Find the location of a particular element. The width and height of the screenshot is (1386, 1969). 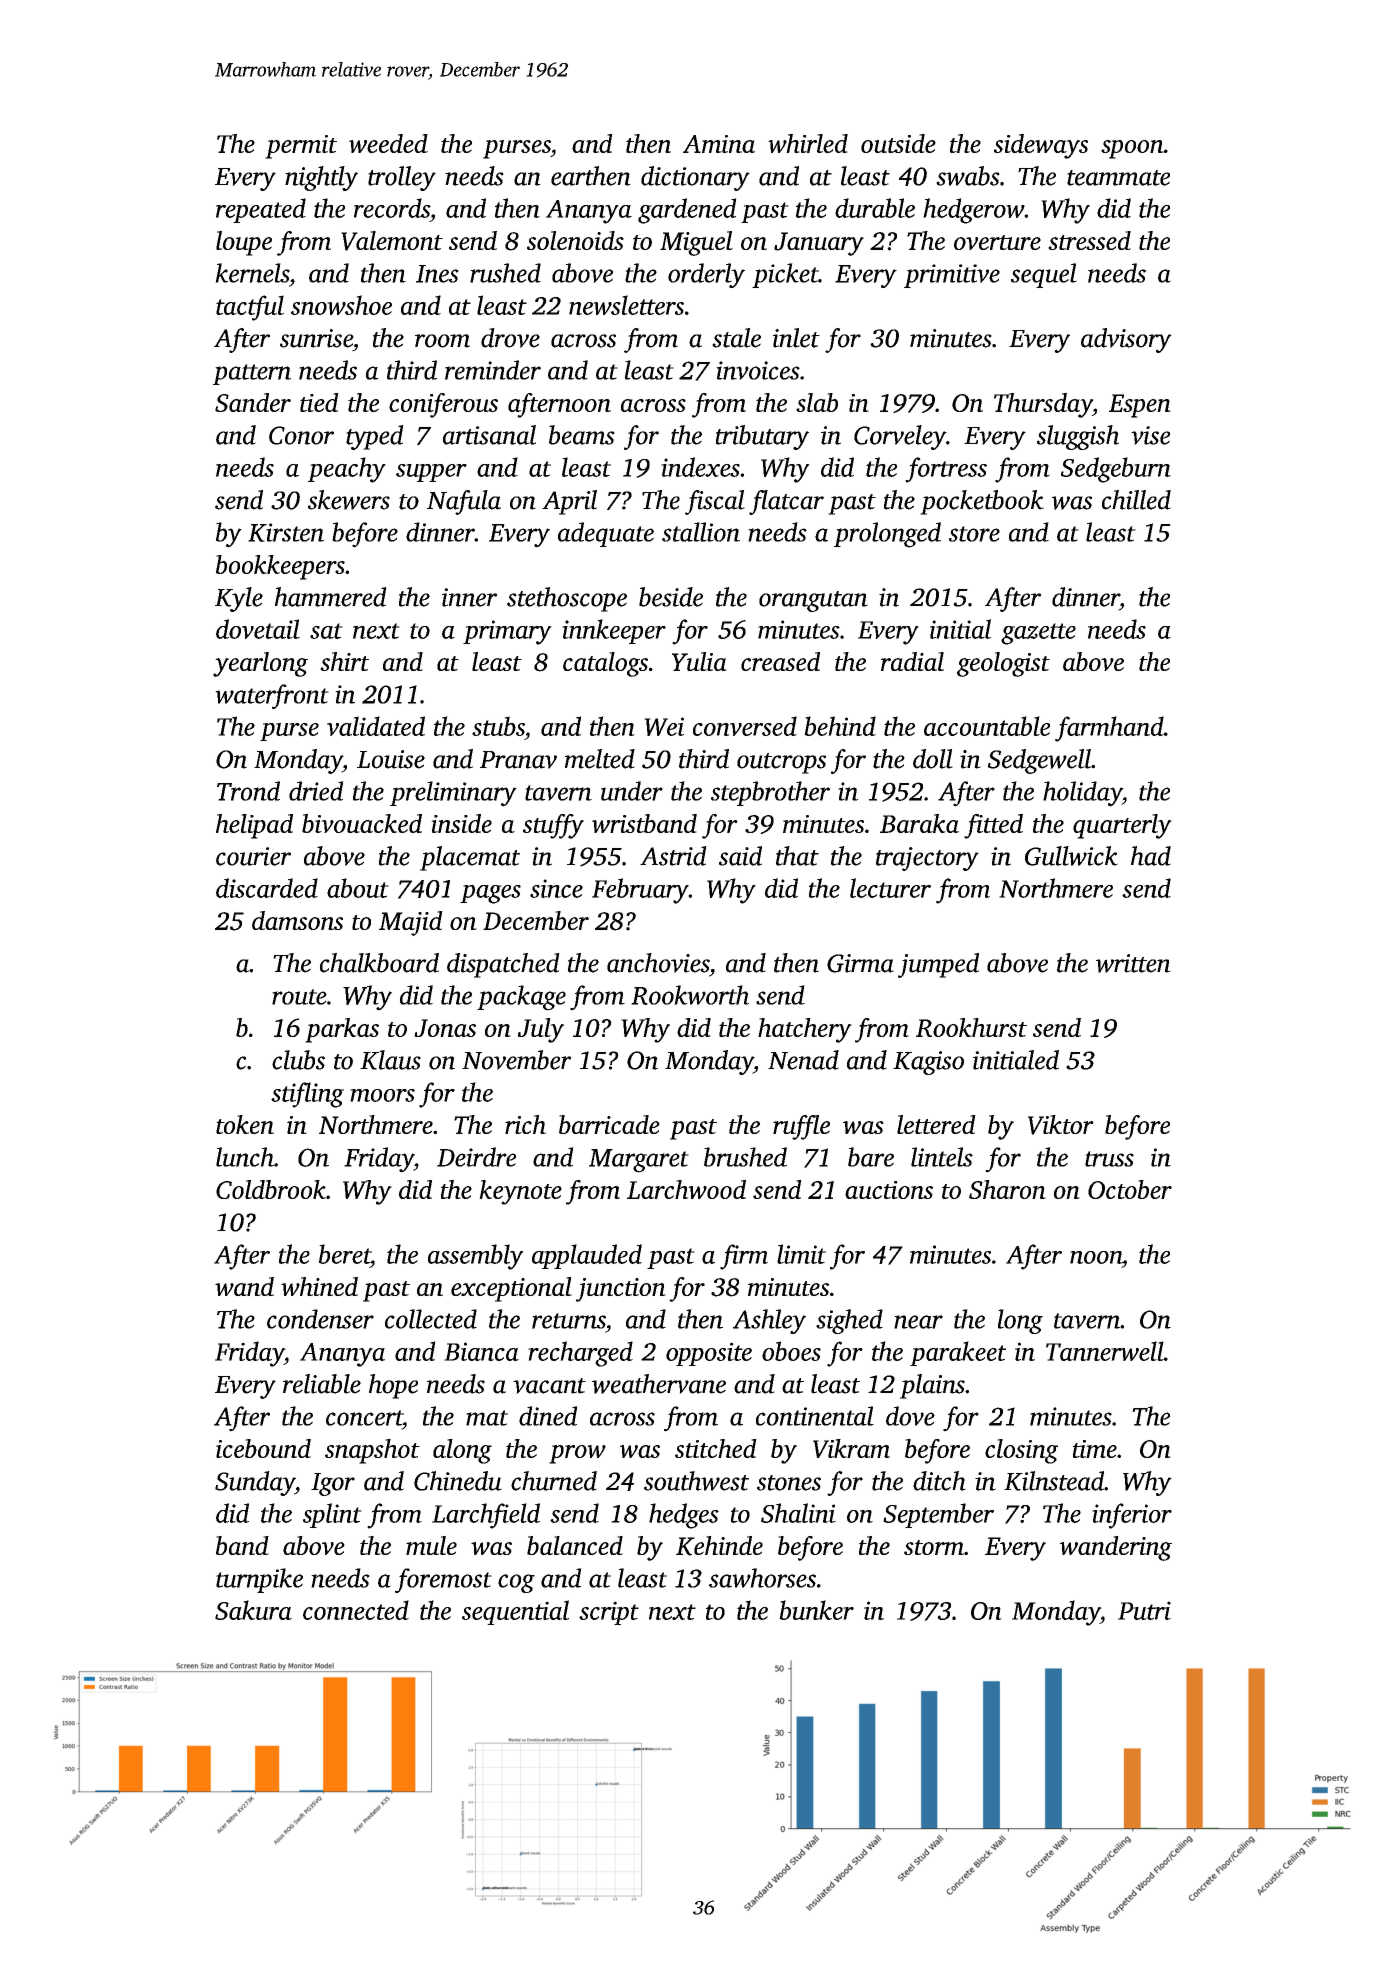

weeded is located at coordinates (388, 143).
